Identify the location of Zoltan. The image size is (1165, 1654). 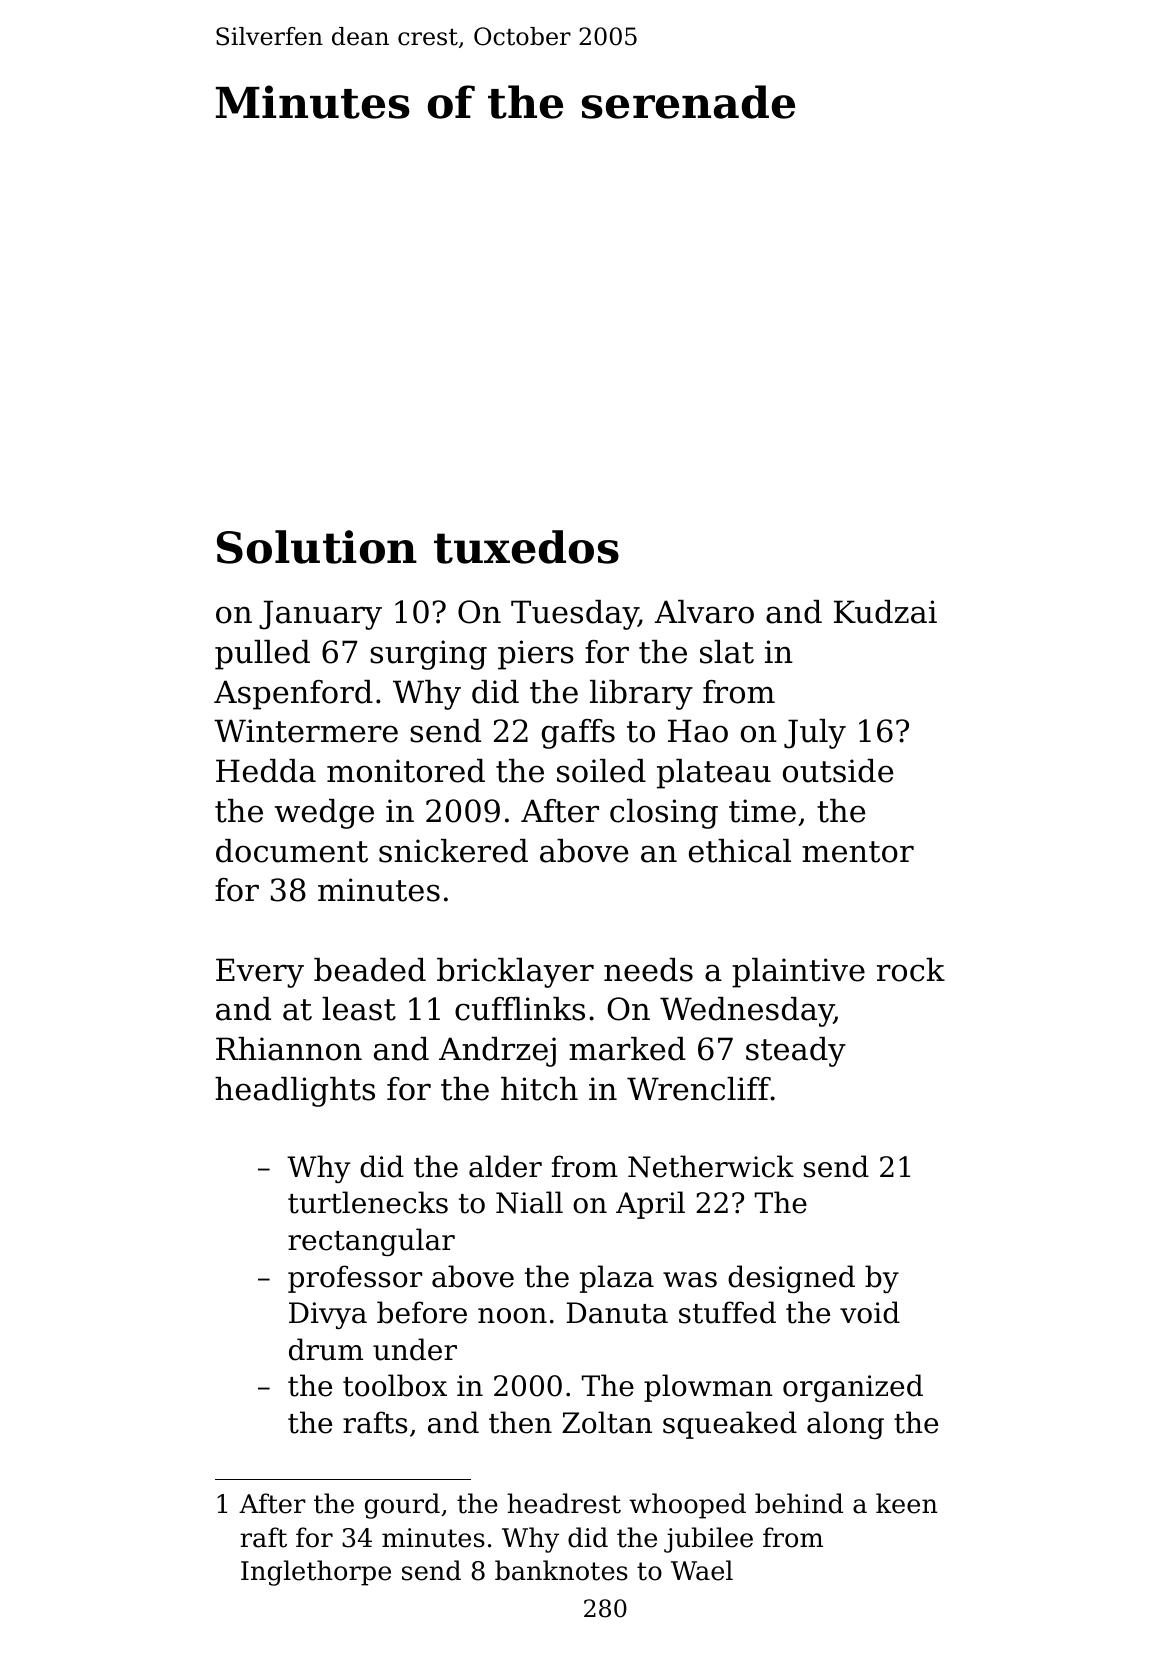
(607, 1422).
